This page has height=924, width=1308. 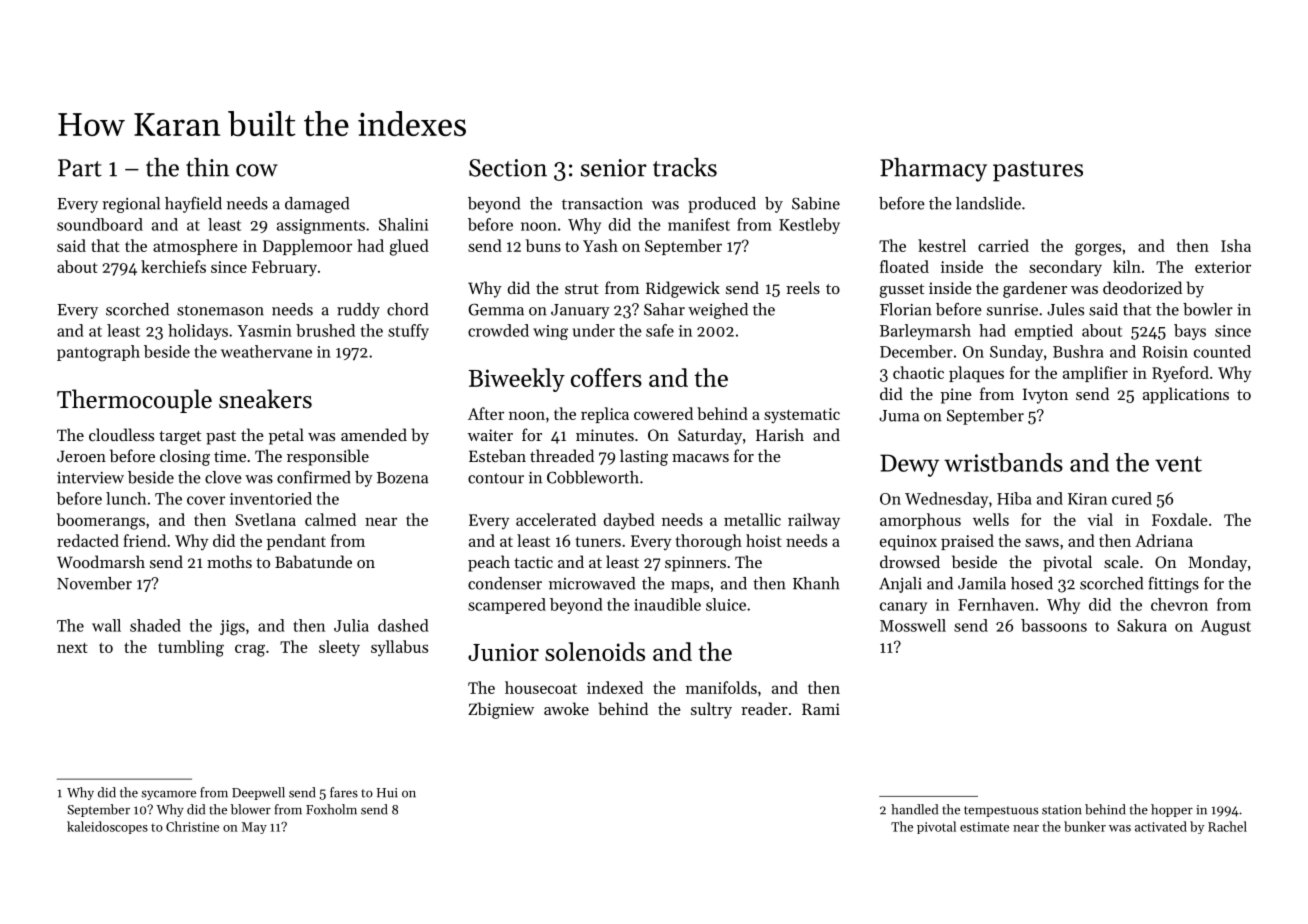 I want to click on Rami, so click(x=821, y=709).
